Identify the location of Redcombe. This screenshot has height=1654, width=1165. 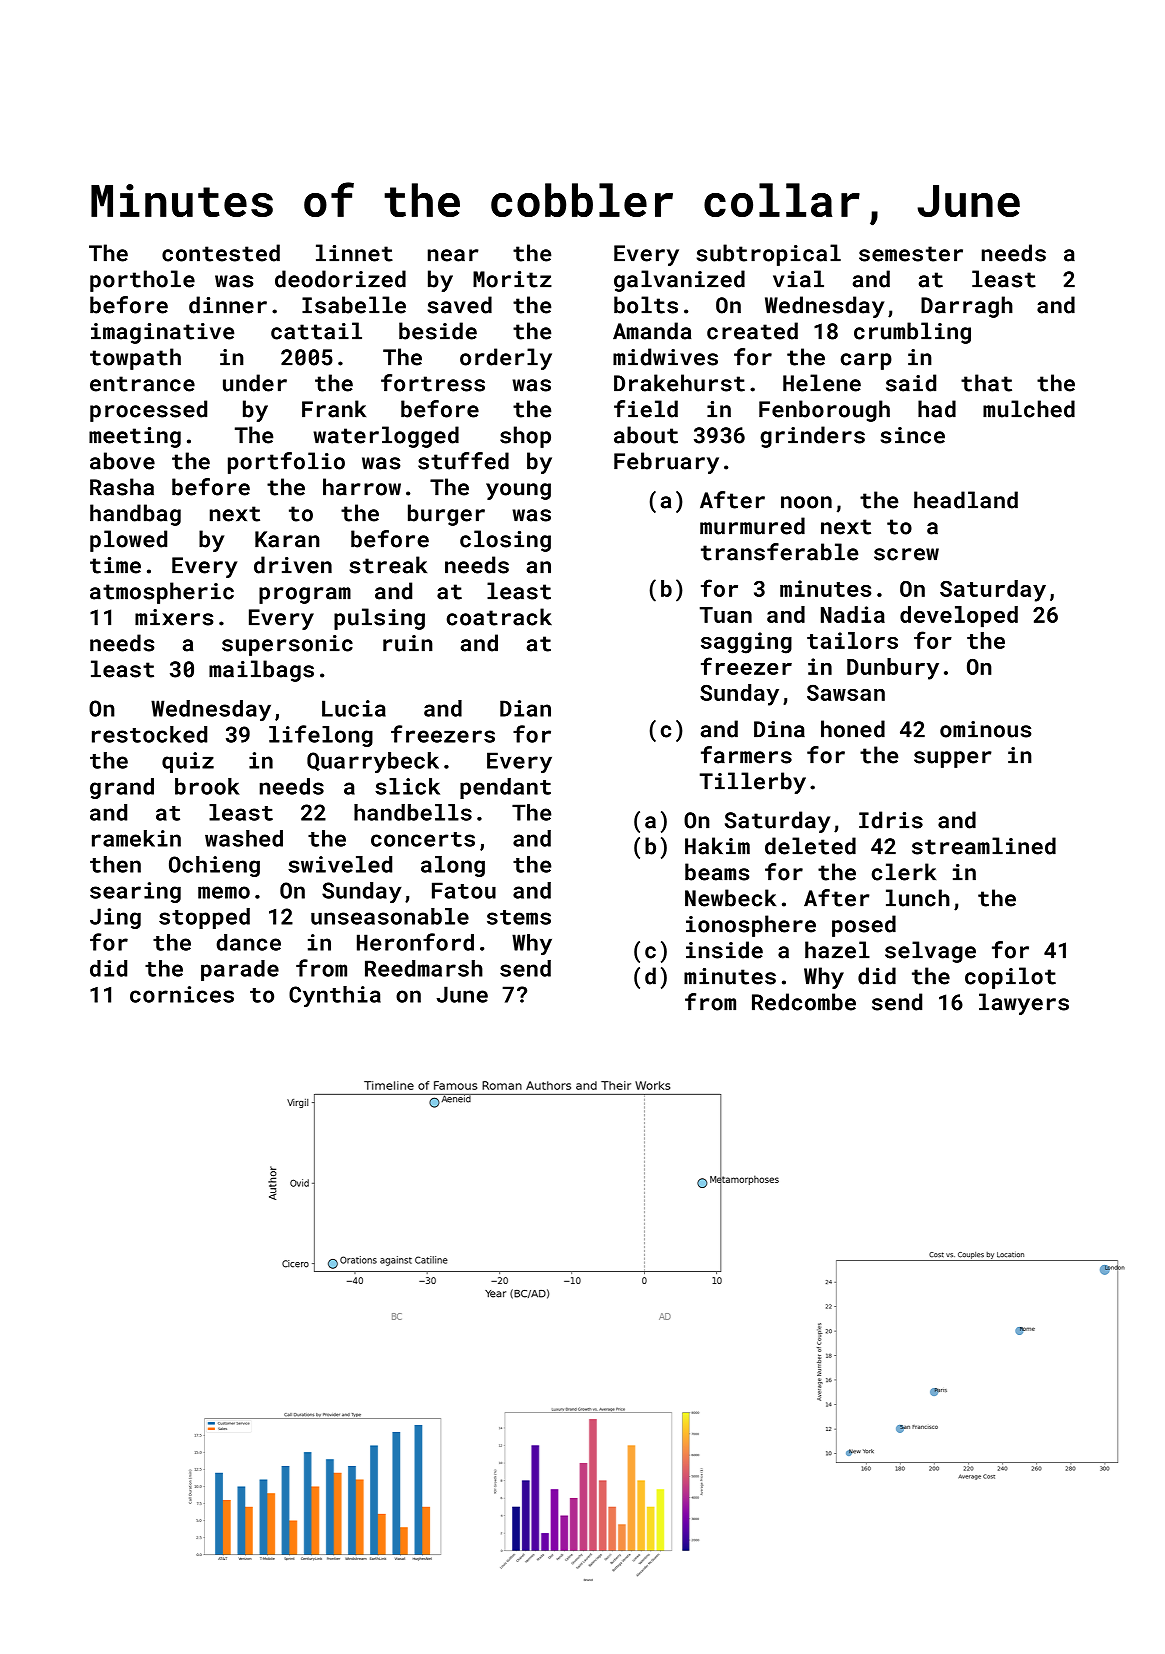
(804, 1002).
